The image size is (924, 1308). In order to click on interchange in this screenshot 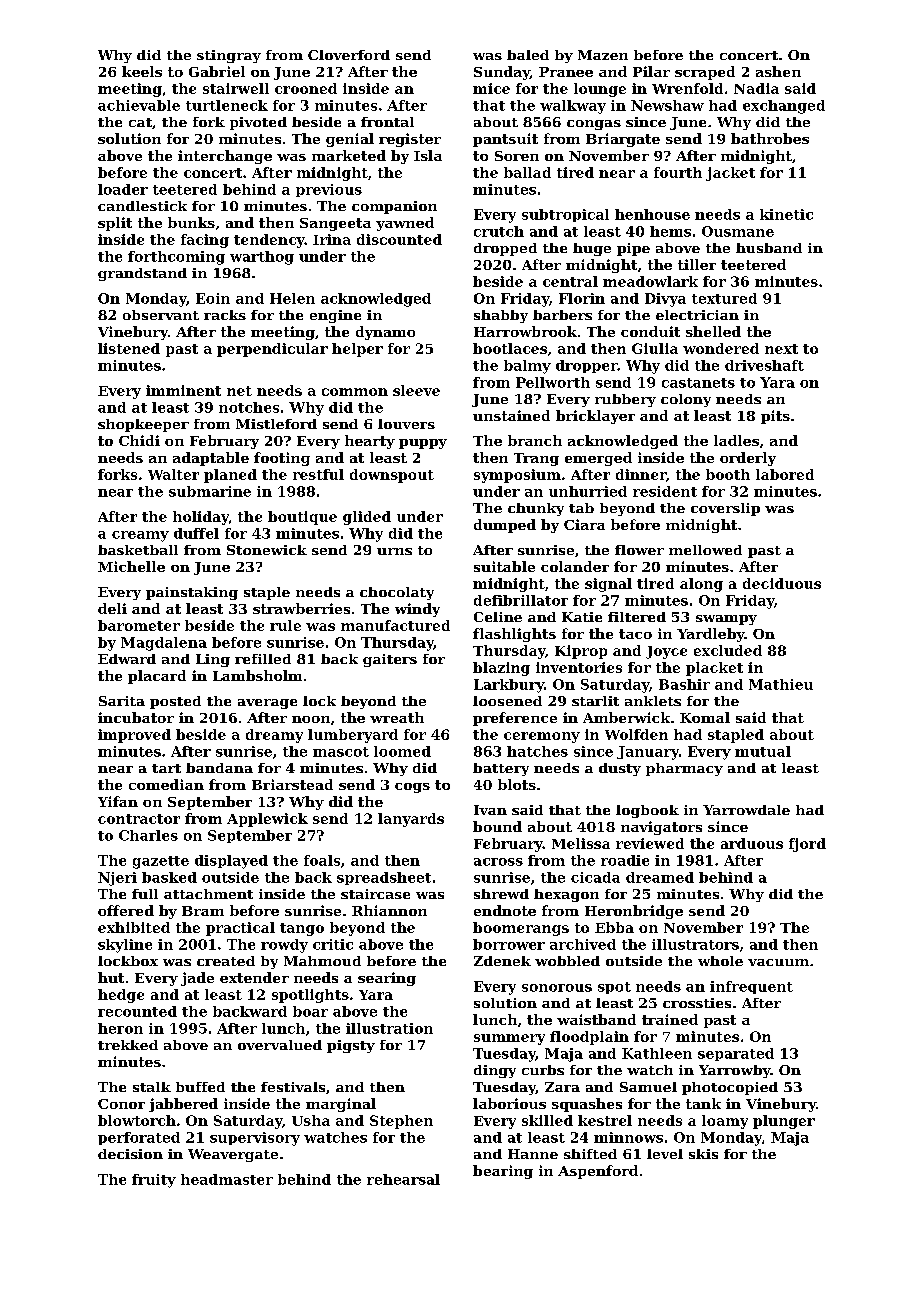, I will do `click(225, 157)`.
